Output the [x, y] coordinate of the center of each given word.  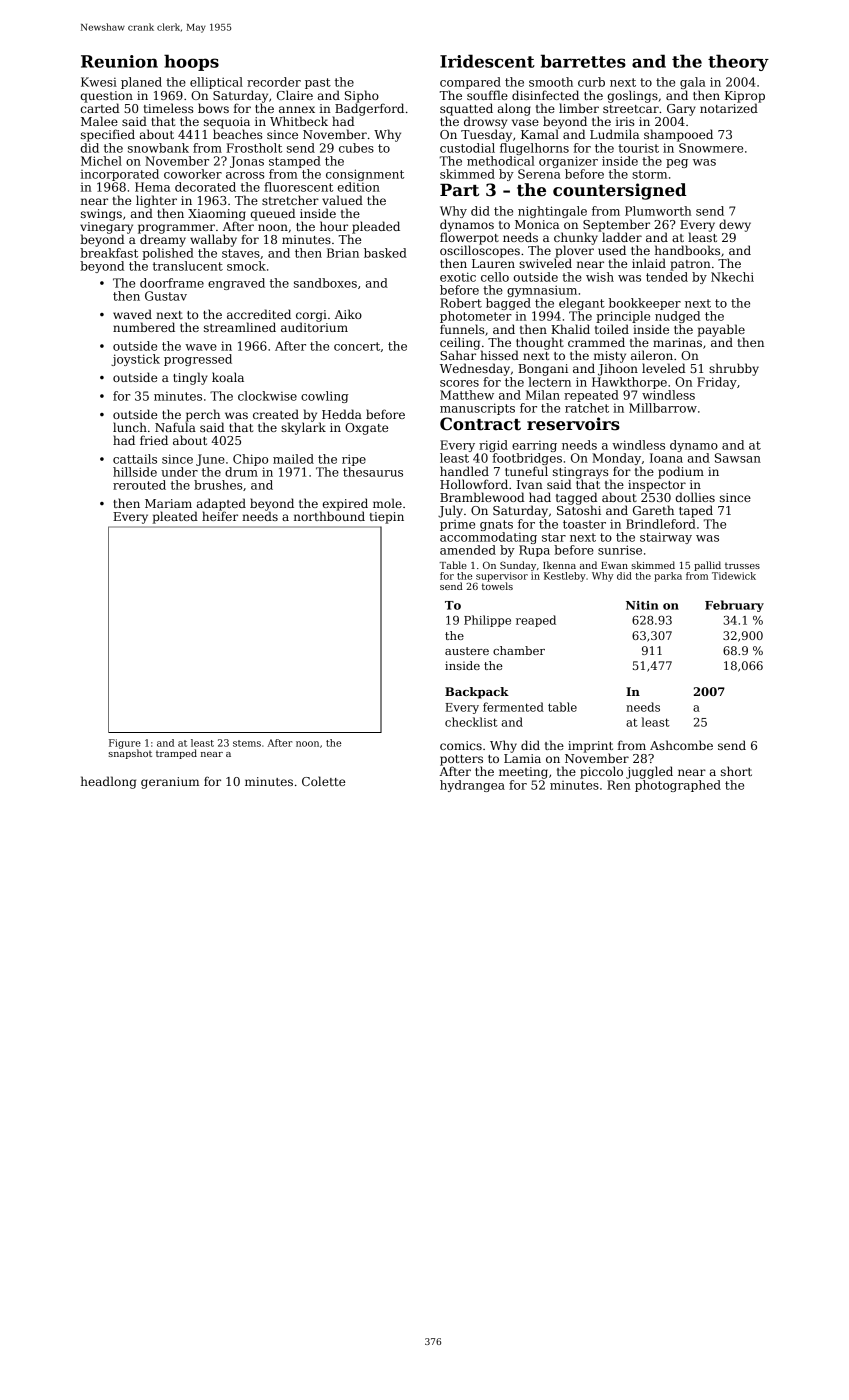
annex [297, 109]
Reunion [119, 61]
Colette [323, 781]
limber [579, 108]
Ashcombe [681, 745]
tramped [176, 754]
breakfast [109, 253]
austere [467, 651]
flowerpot [469, 238]
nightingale [552, 212]
